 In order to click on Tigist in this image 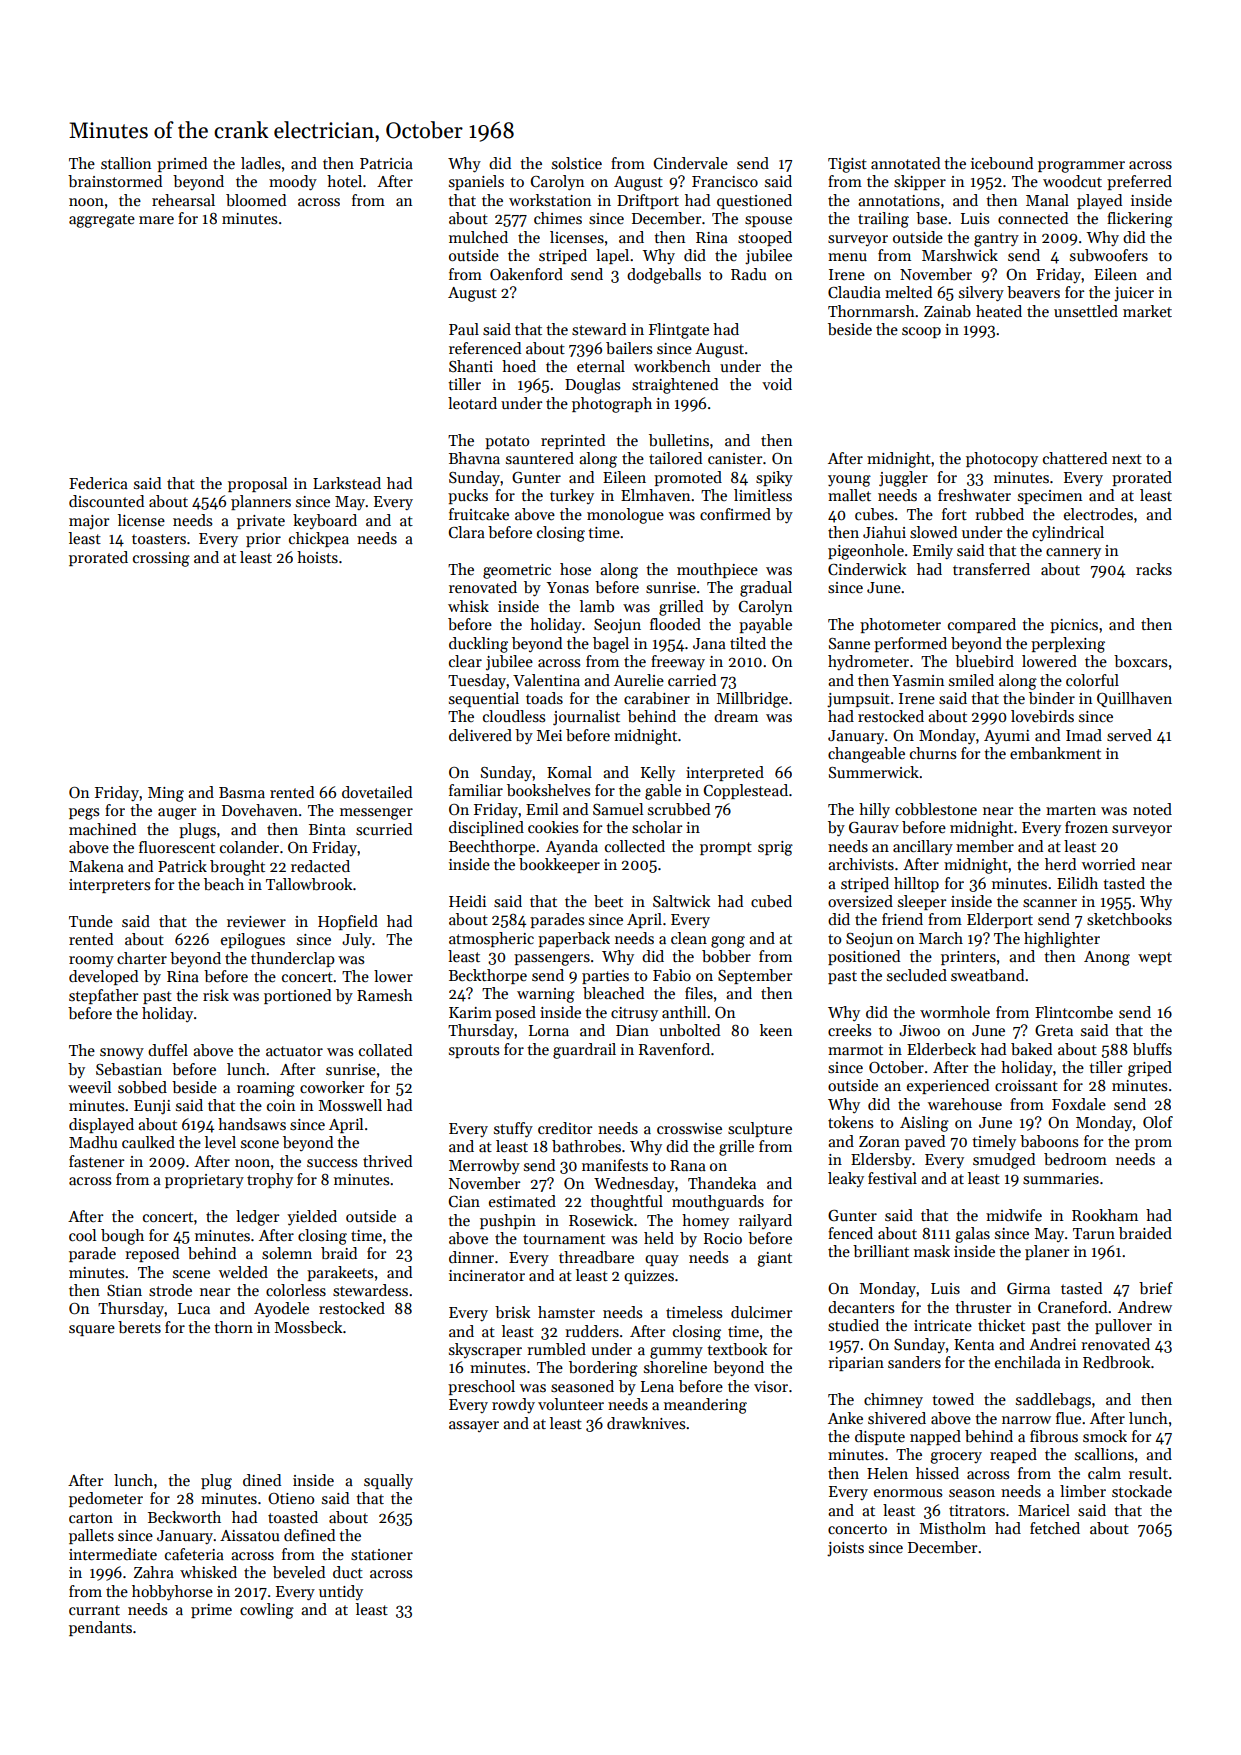, I will do `click(847, 165)`.
